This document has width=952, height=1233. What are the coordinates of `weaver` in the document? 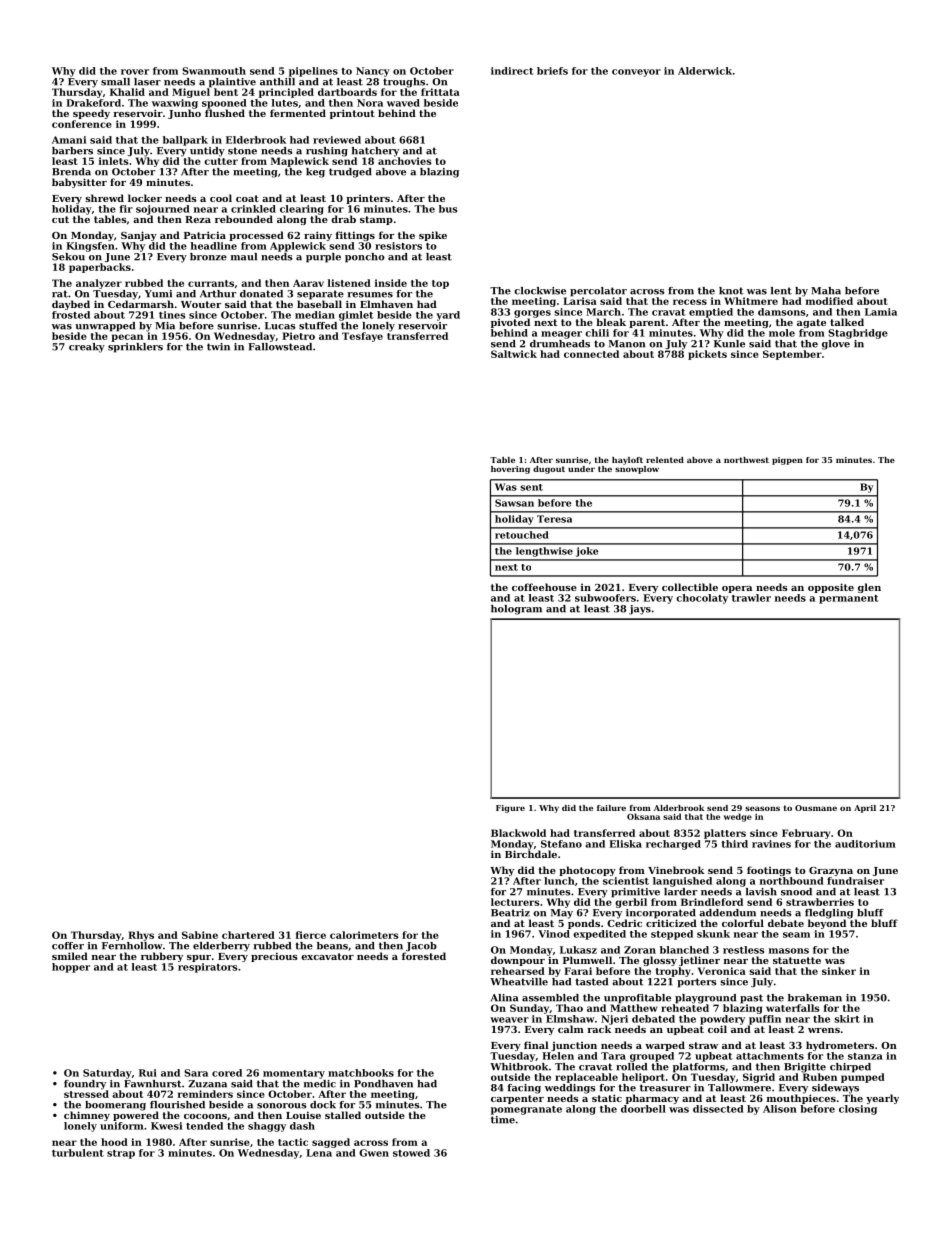 It's located at (509, 1020).
